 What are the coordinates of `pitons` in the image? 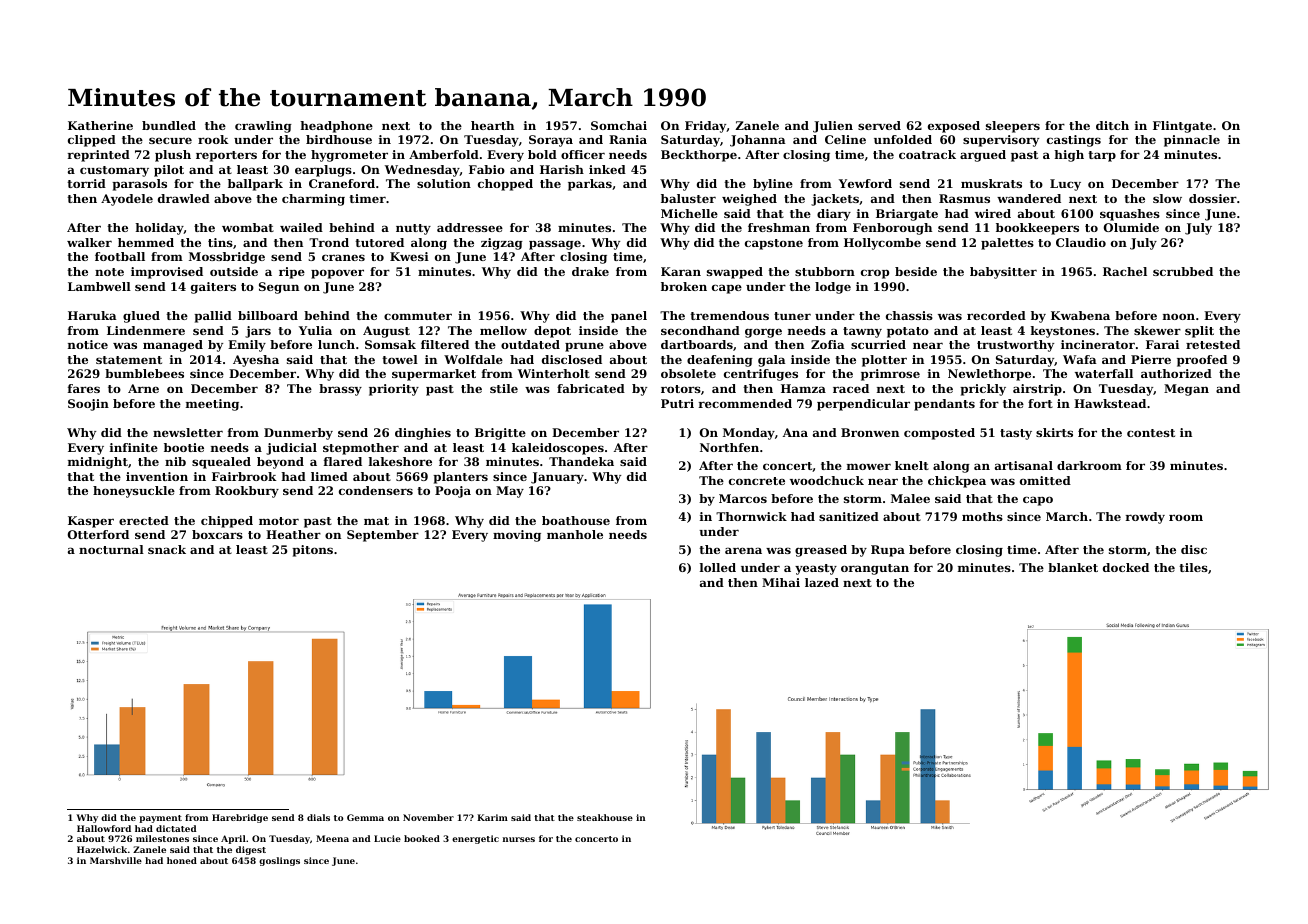 It's located at (312, 551).
